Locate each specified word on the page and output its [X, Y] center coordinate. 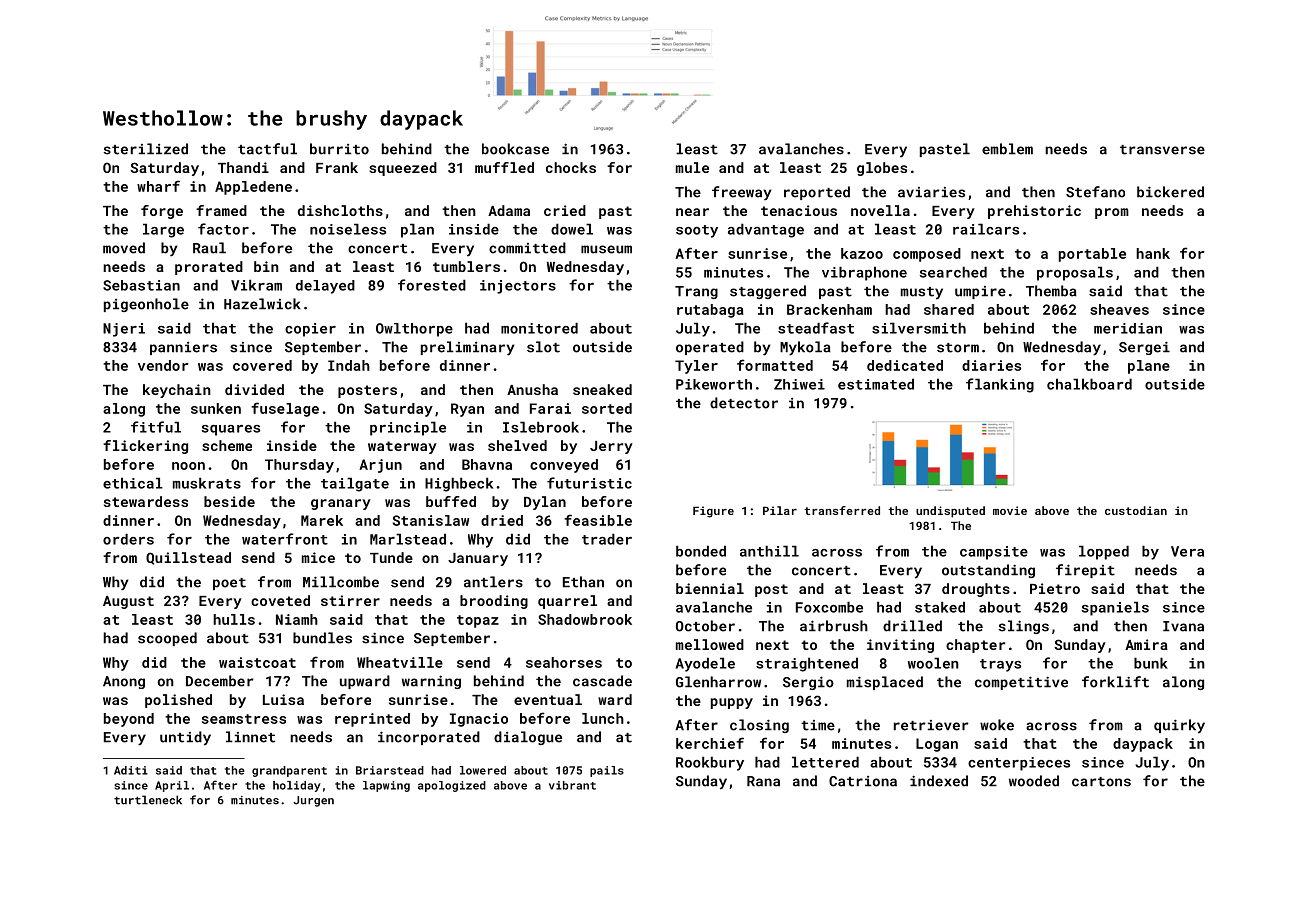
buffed [451, 501]
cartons [1101, 782]
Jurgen [313, 801]
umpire [980, 292]
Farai [550, 408]
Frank [337, 167]
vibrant [572, 785]
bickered [1170, 192]
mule [692, 167]
